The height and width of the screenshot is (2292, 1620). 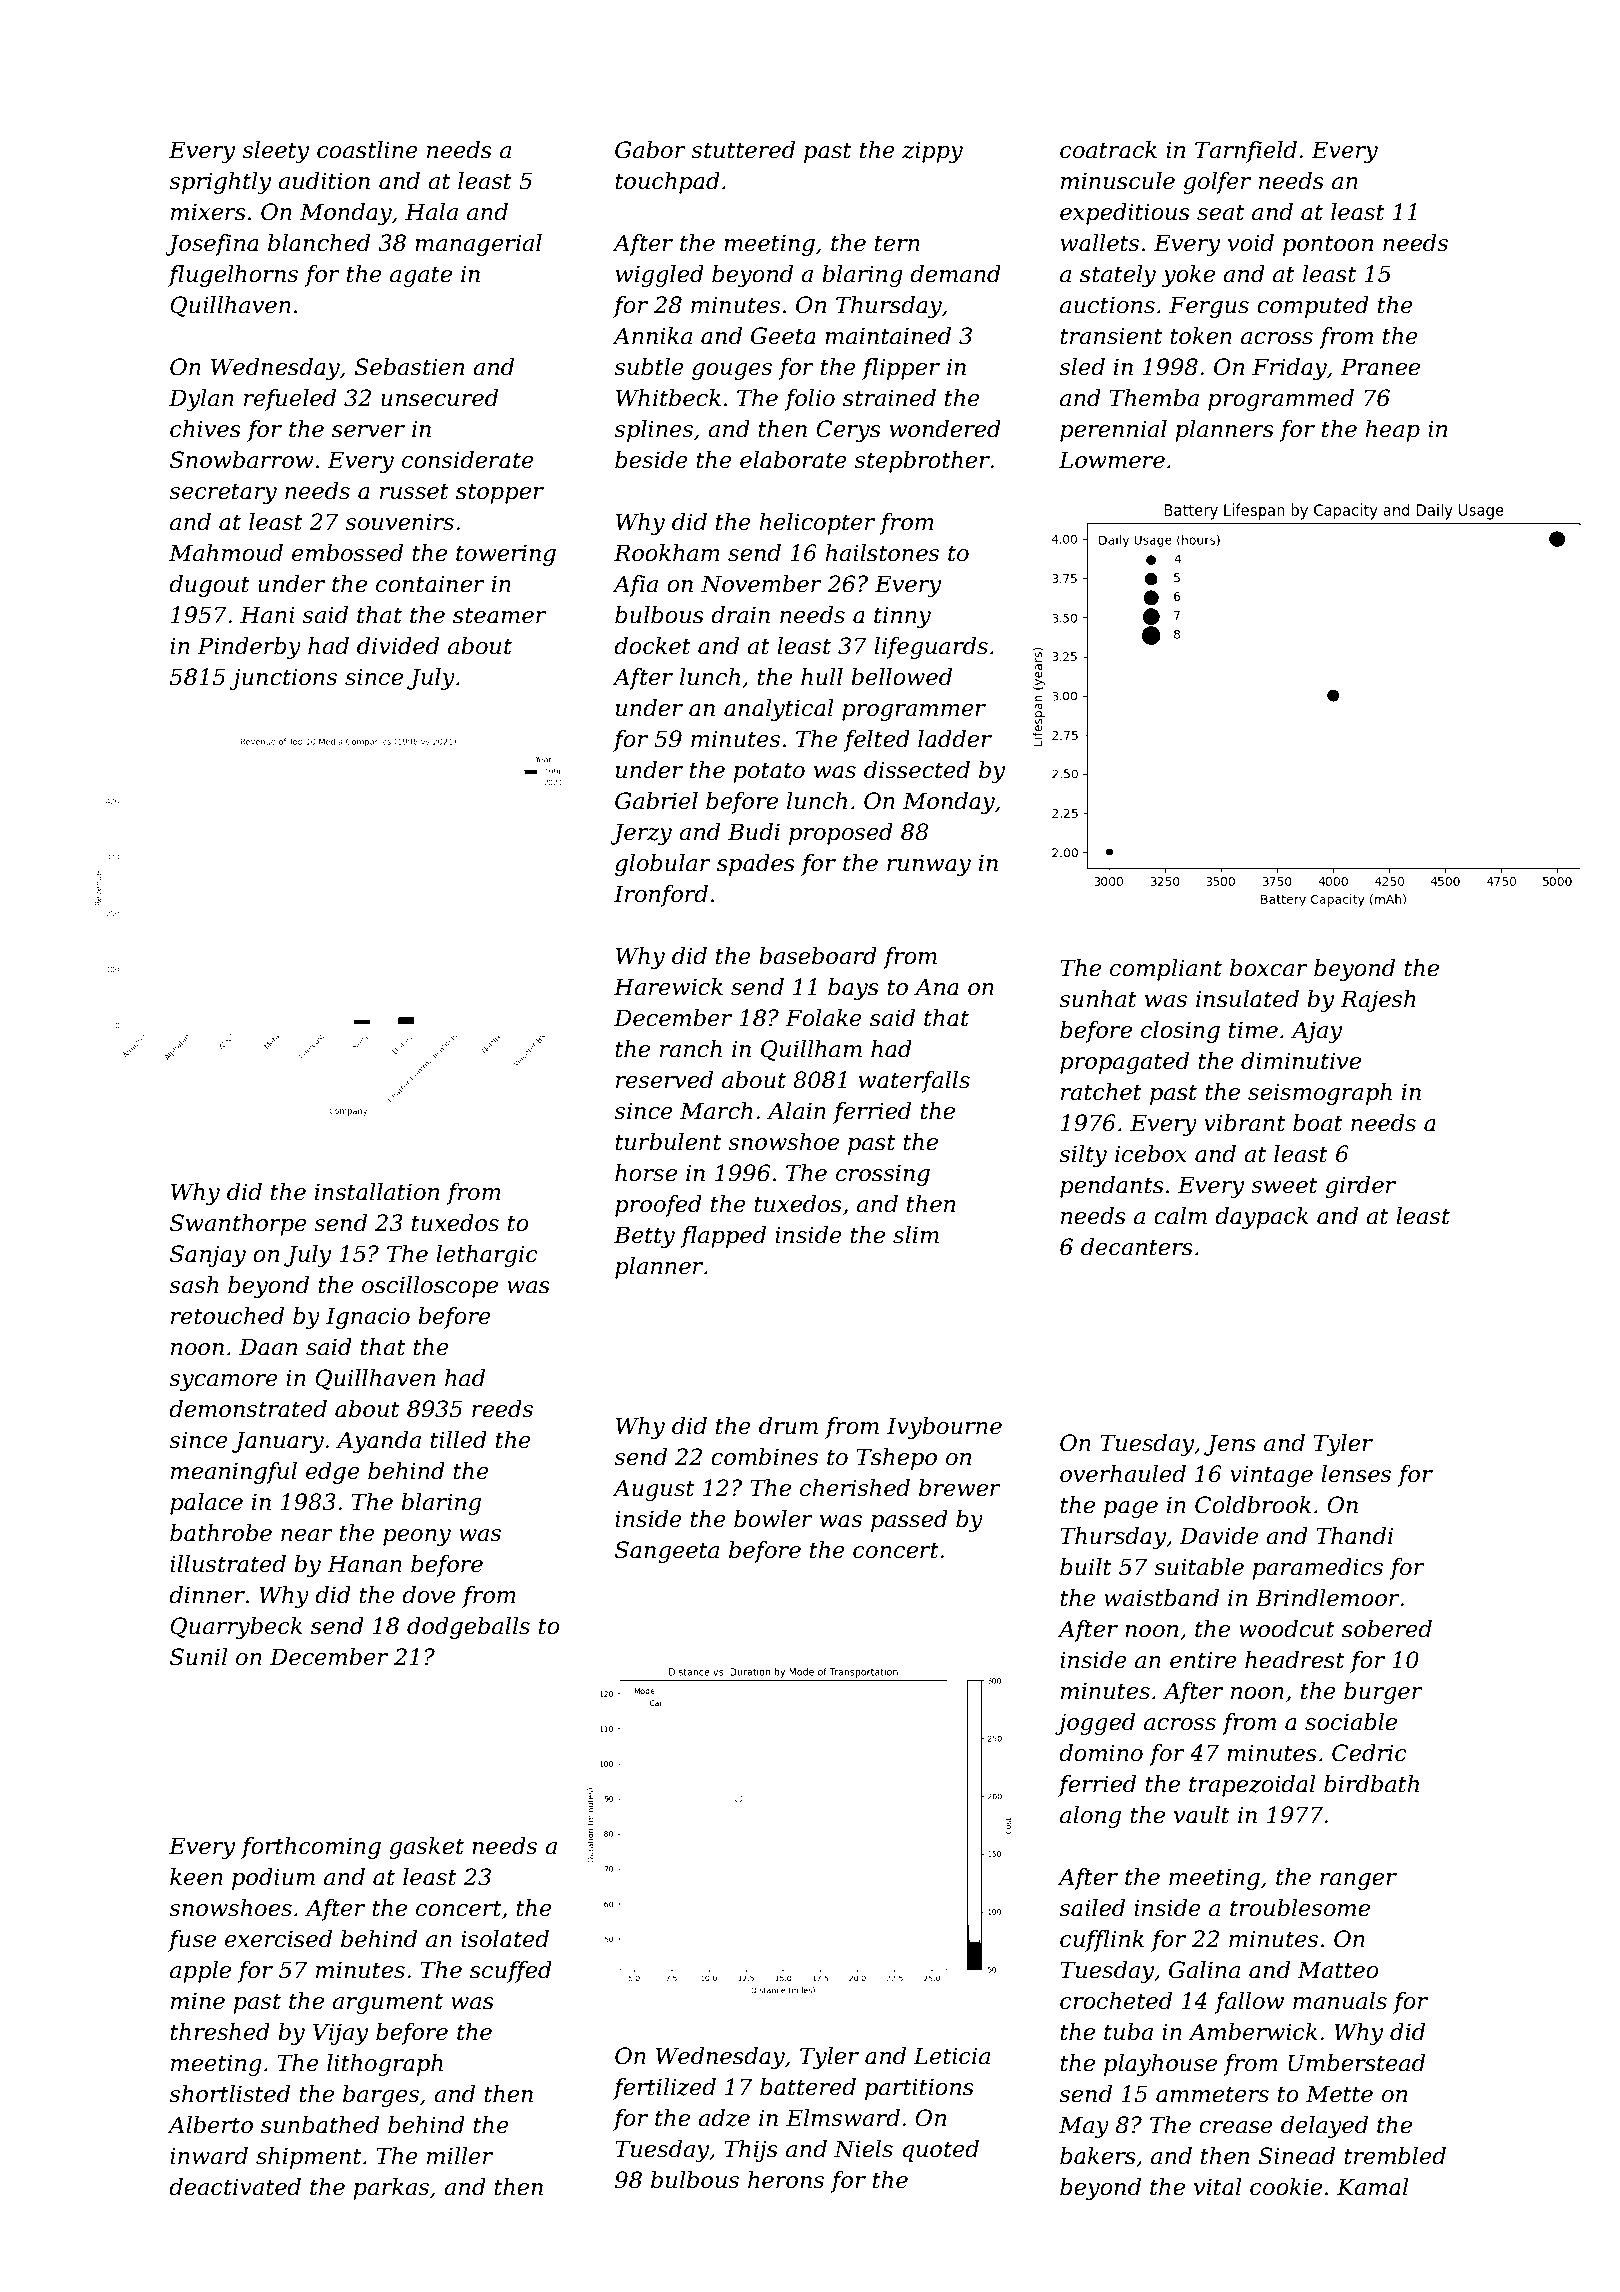 What do you see at coordinates (743, 150) in the screenshot?
I see `stuttered` at bounding box center [743, 150].
